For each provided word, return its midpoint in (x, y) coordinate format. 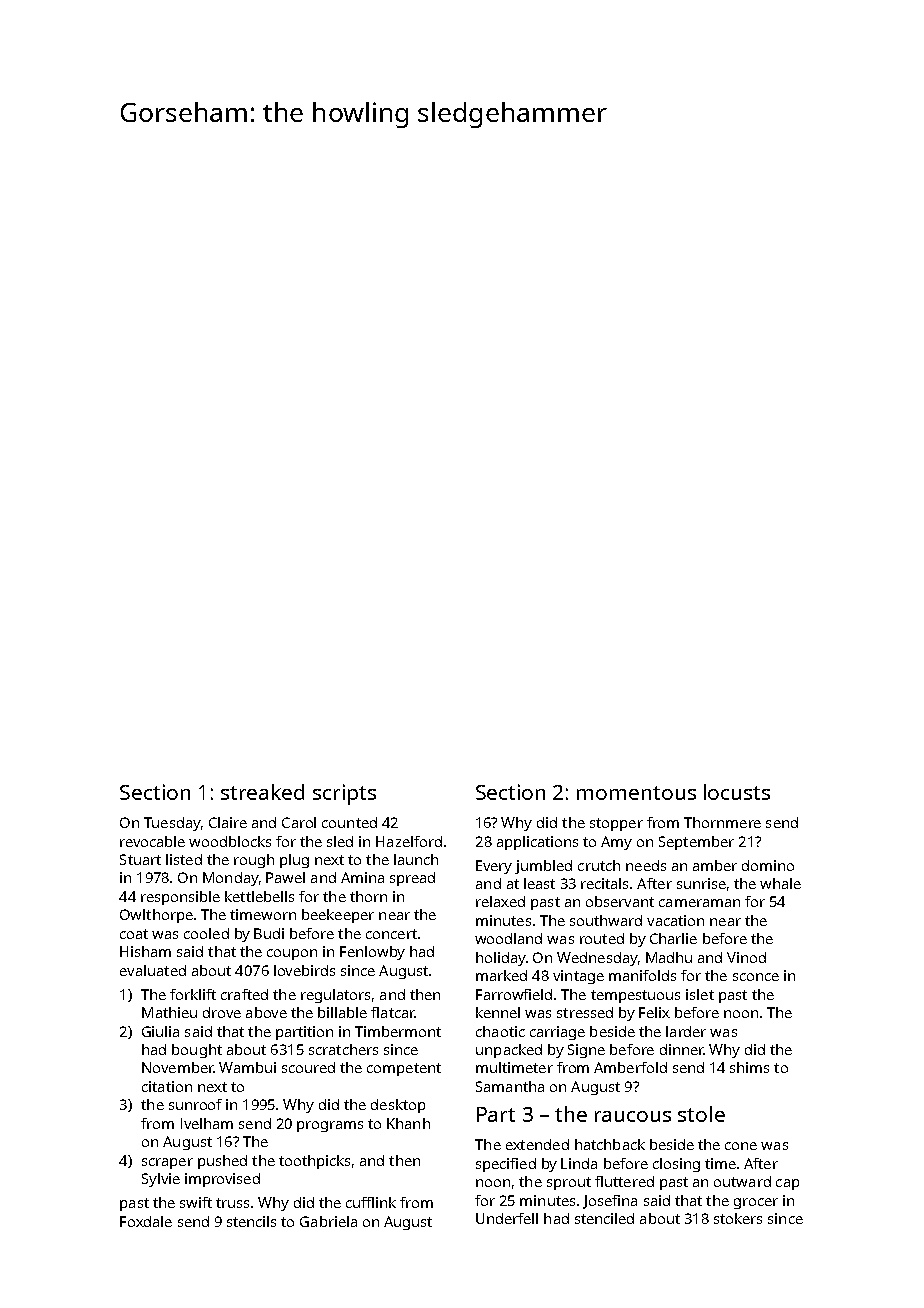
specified (506, 1165)
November (177, 1067)
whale (780, 883)
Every (494, 867)
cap (787, 1184)
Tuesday (172, 824)
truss (232, 1203)
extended (537, 1144)
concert (391, 934)
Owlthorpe (156, 916)
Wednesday (597, 959)
